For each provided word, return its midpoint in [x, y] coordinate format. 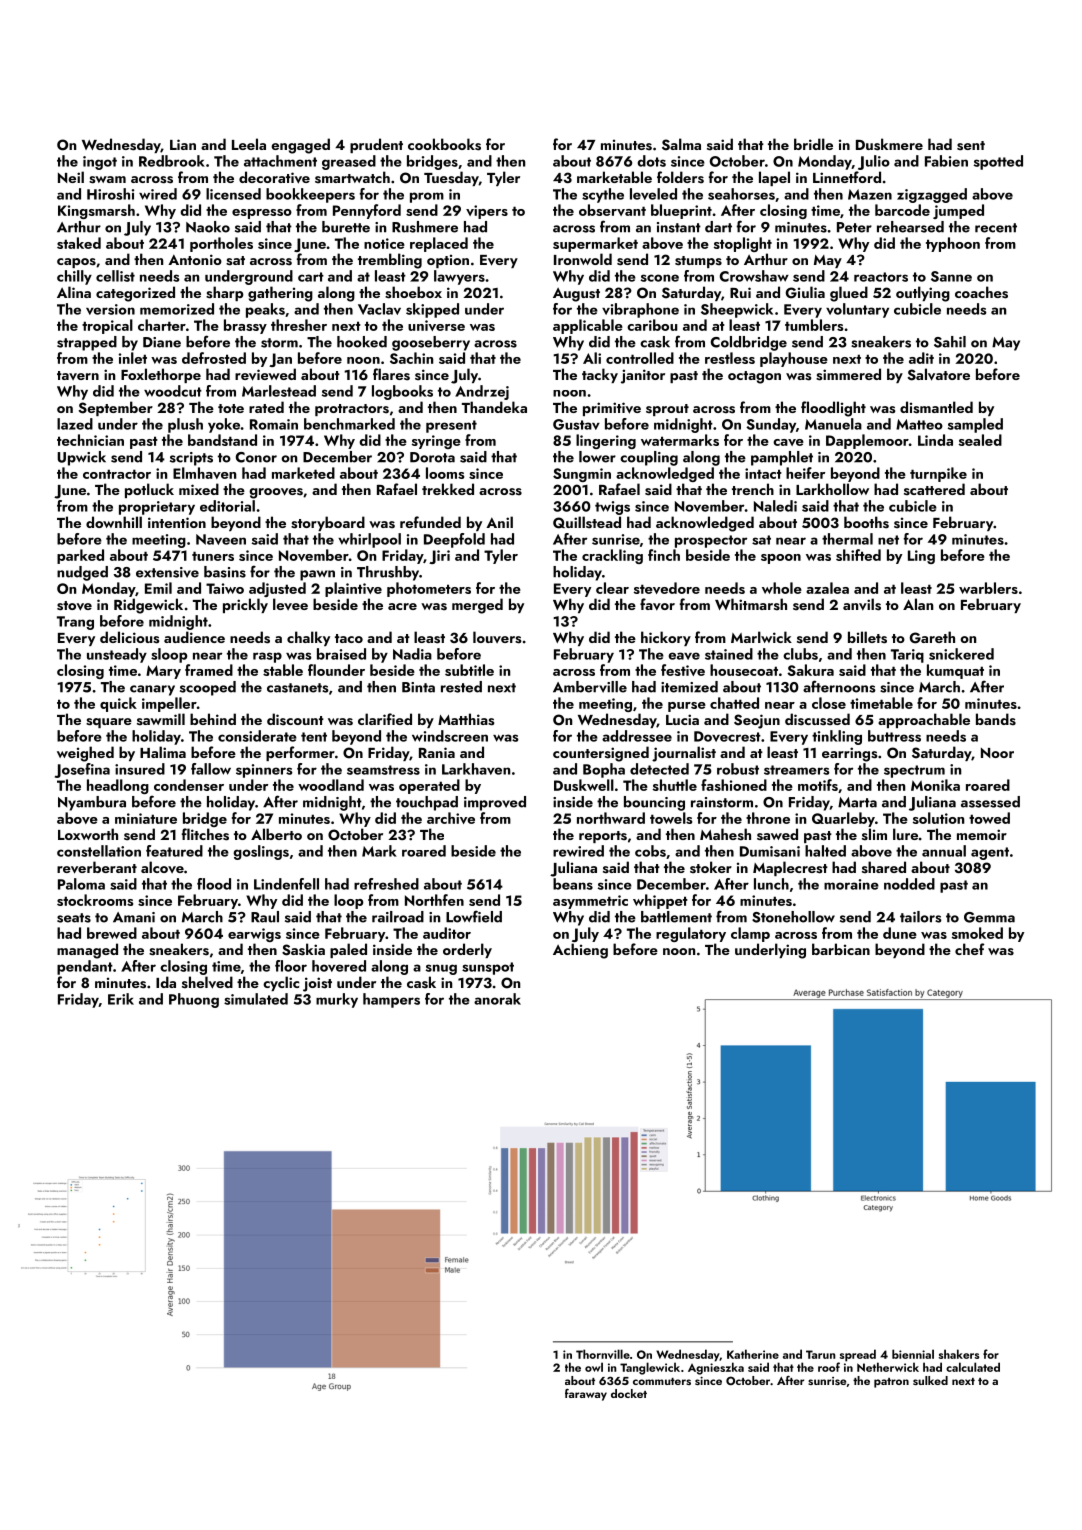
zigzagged [932, 195]
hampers [391, 1000]
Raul [265, 917]
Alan [918, 604]
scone [660, 278]
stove [74, 606]
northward [611, 818]
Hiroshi [110, 194]
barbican [841, 949]
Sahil [950, 342]
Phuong [194, 1000]
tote [231, 408]
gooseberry [431, 343]
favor [657, 604]
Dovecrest [727, 736]
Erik [121, 999]
